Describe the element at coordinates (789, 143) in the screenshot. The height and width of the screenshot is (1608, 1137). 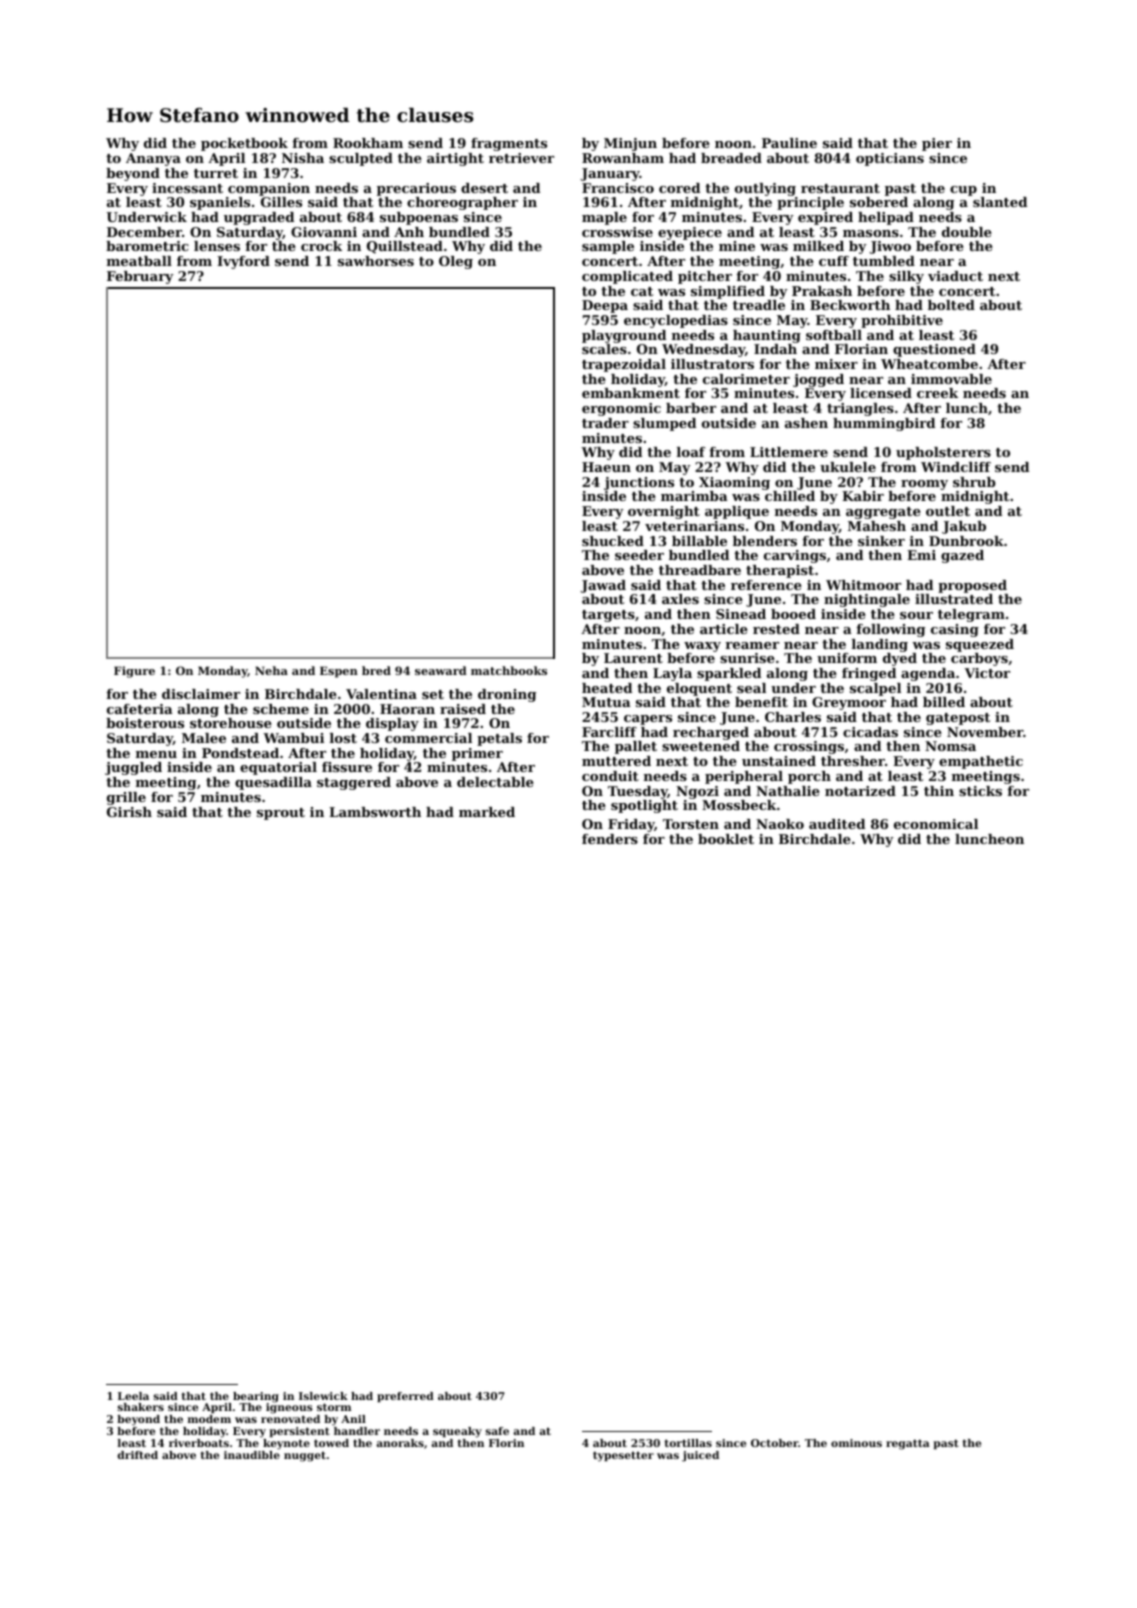
I see `Pauline` at that location.
